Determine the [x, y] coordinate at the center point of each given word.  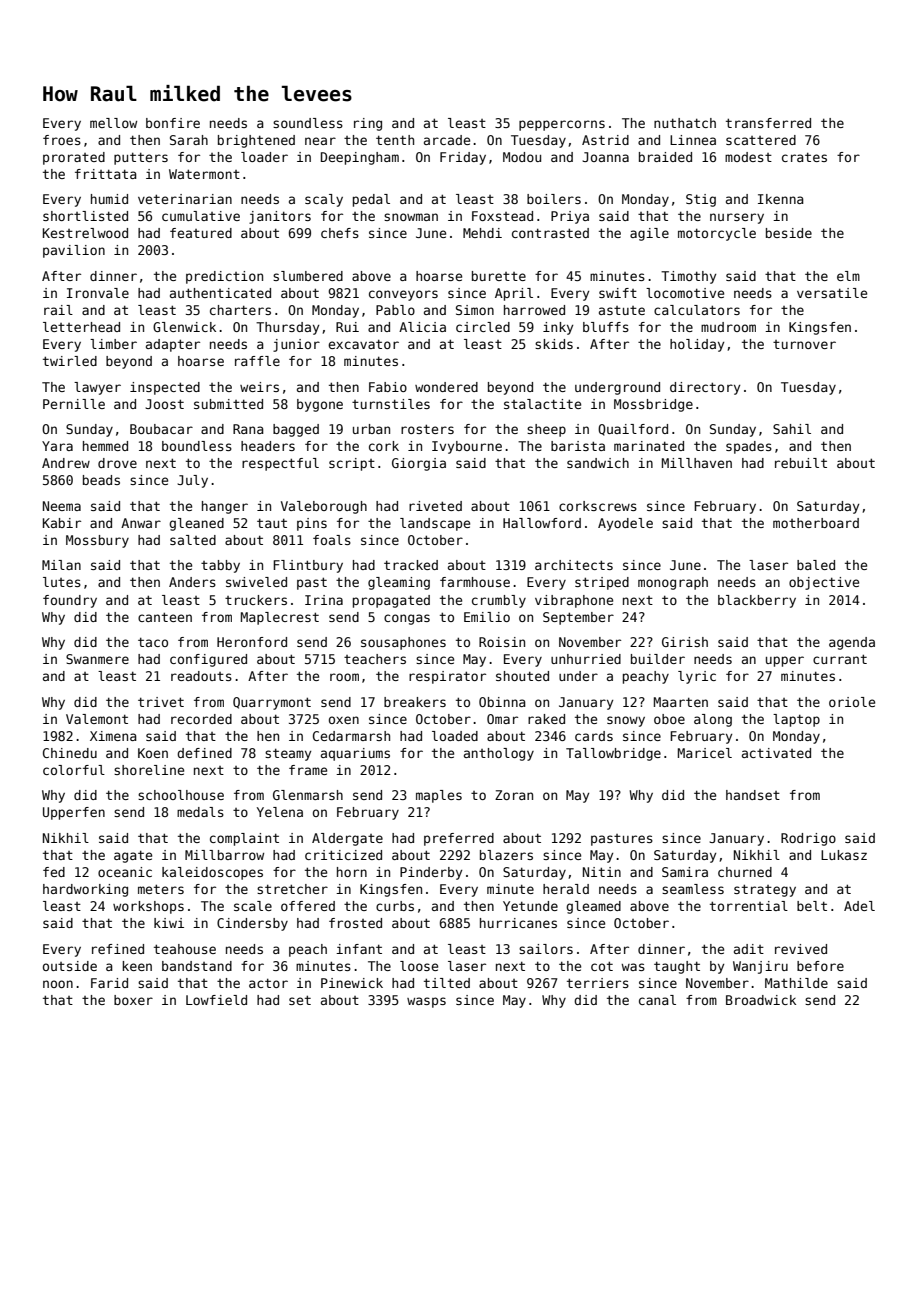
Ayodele [625, 524]
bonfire [173, 123]
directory [705, 388]
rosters [427, 429]
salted [193, 540]
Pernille [74, 404]
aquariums [355, 754]
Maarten [681, 702]
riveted [435, 506]
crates [804, 157]
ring [368, 124]
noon [58, 984]
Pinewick [352, 983]
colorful [74, 770]
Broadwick [761, 1000]
